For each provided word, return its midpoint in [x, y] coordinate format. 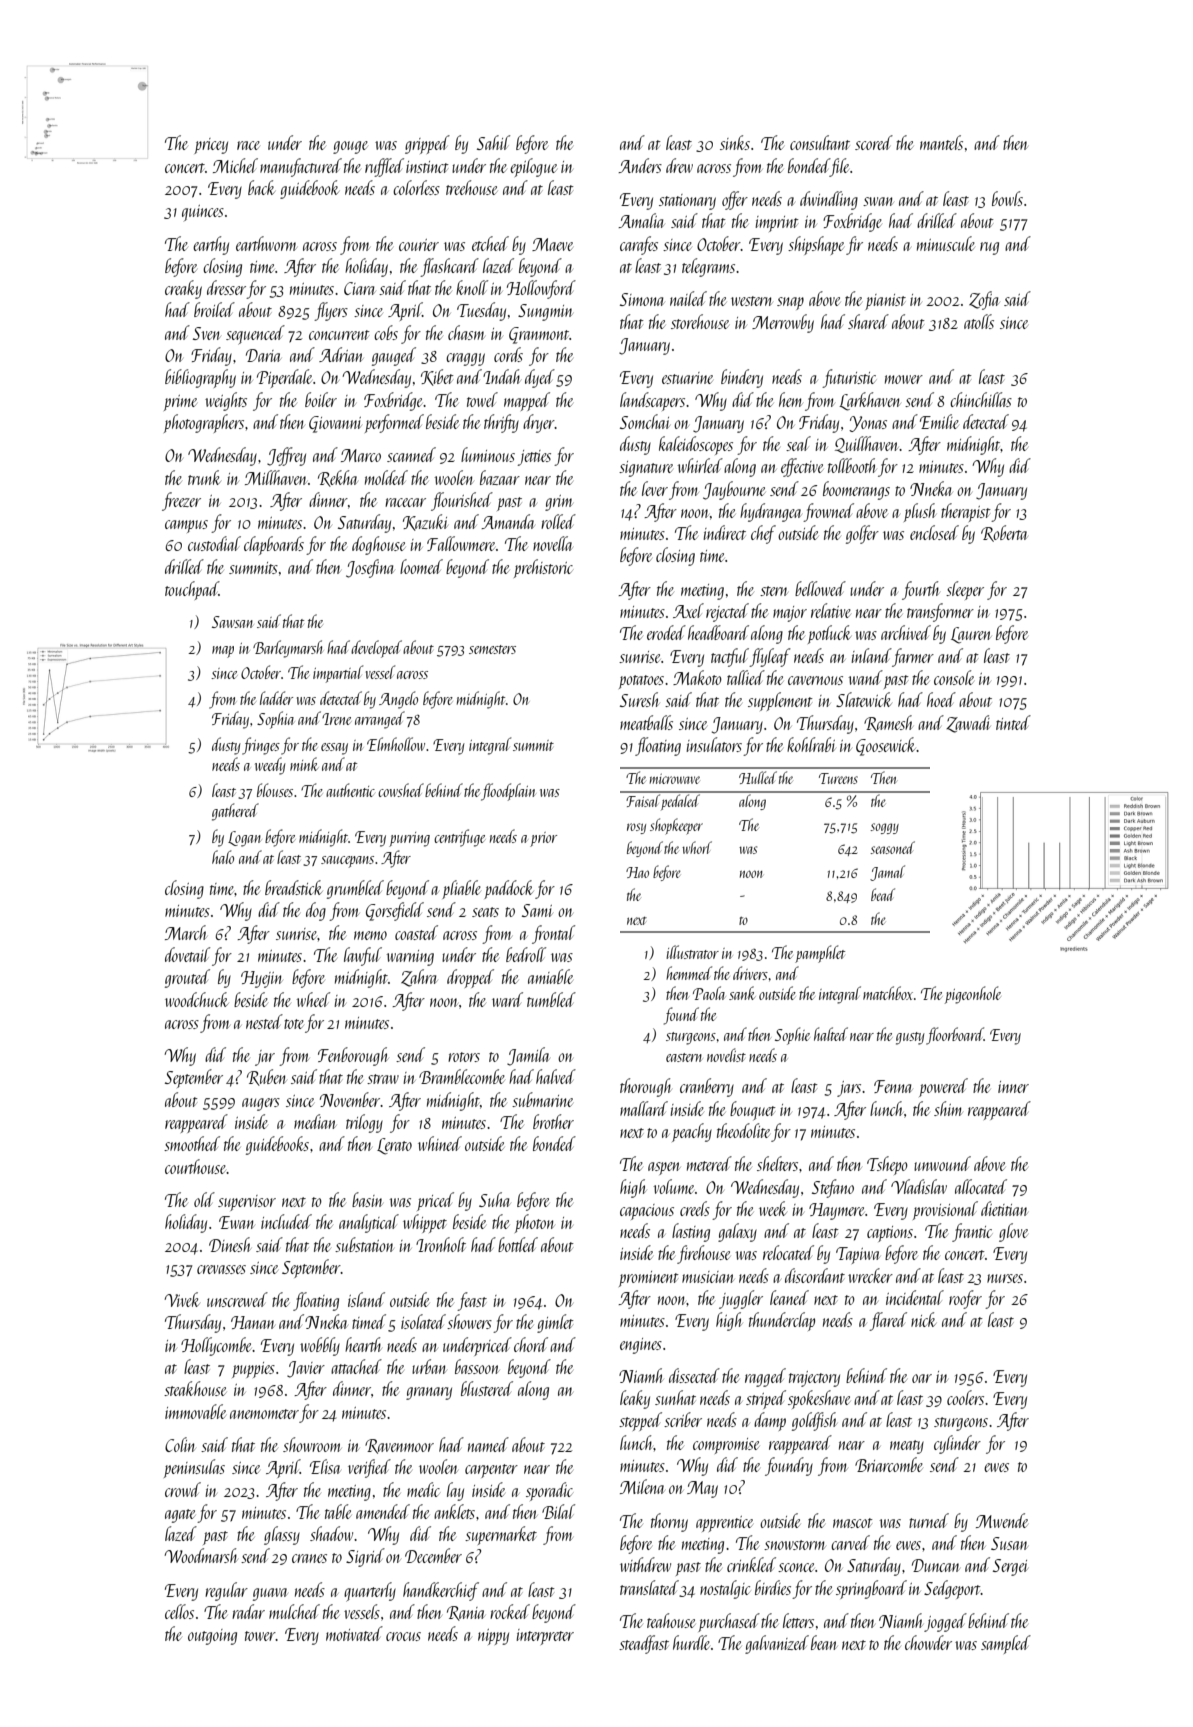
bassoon [477, 1366]
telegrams [708, 267]
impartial [338, 674]
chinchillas [981, 399]
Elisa [325, 1466]
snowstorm [795, 1545]
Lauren [971, 635]
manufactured [301, 167]
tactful [730, 657]
